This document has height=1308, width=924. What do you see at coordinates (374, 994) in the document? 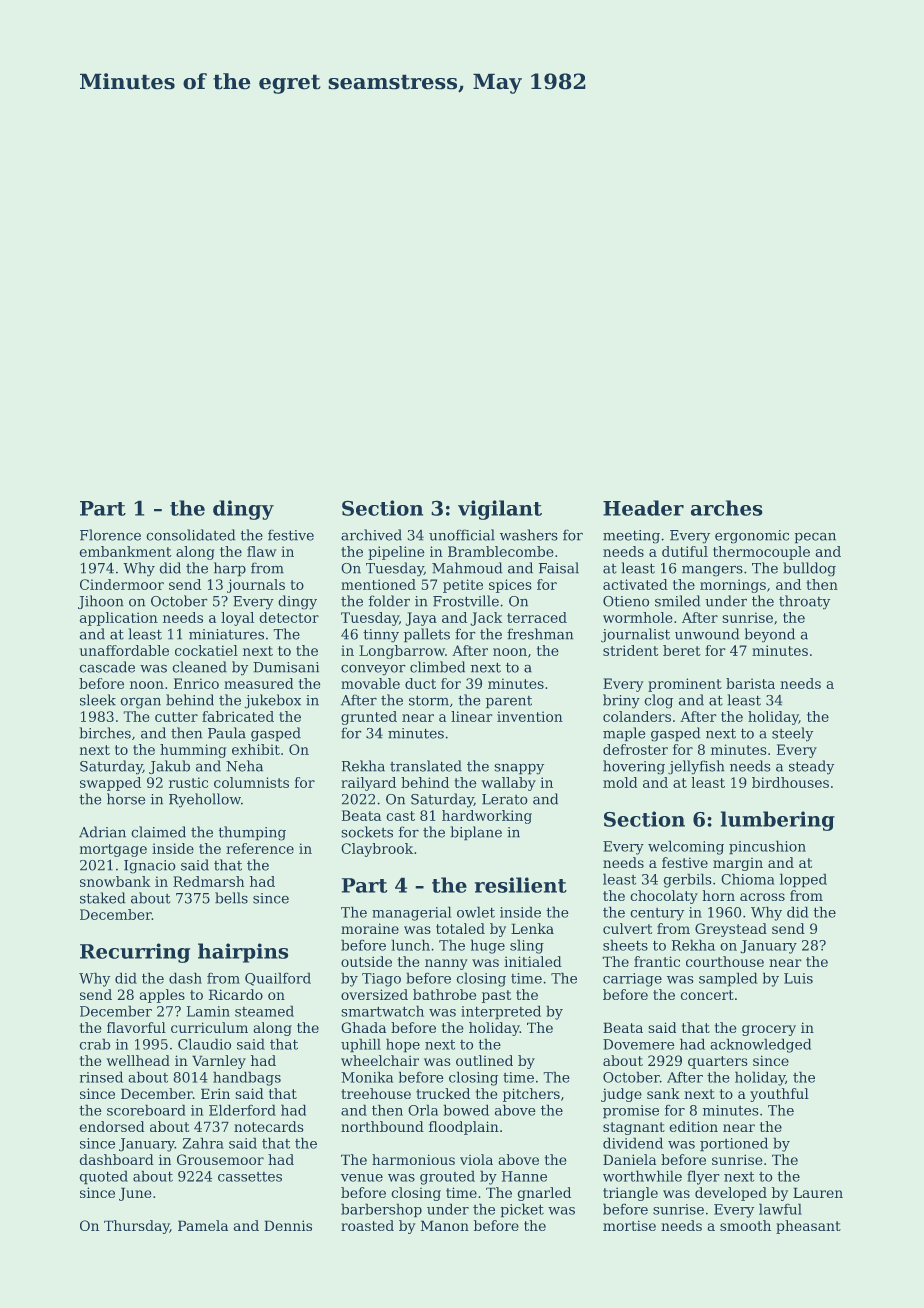
I see `oversized` at bounding box center [374, 994].
